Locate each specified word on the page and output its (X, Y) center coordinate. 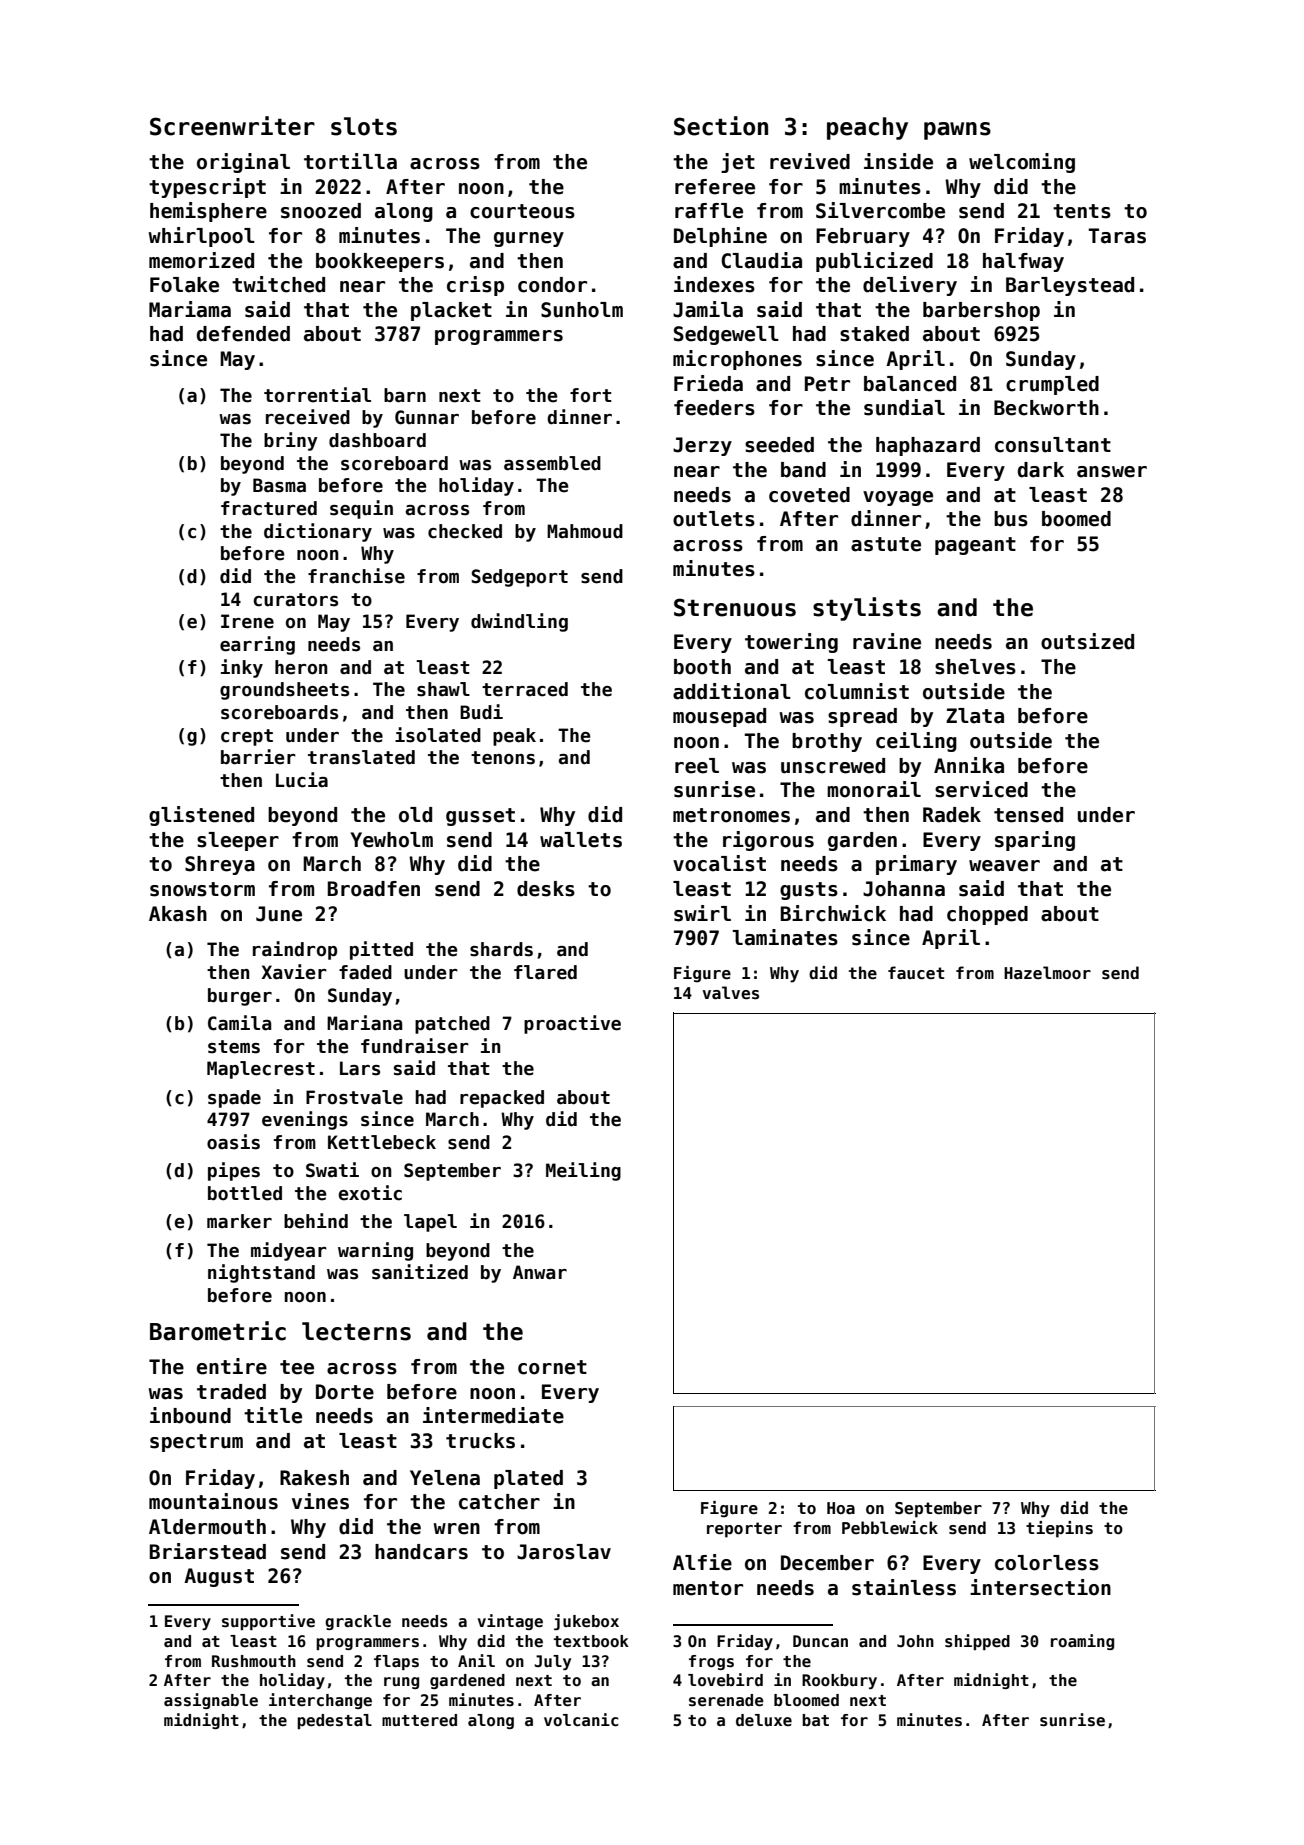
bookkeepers (380, 262)
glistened (201, 816)
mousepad (719, 717)
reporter (744, 1530)
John (915, 1641)
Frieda (708, 383)
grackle (358, 1622)
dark (1041, 470)
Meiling (583, 1171)
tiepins (1059, 1529)
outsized (1087, 641)
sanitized (420, 1272)
